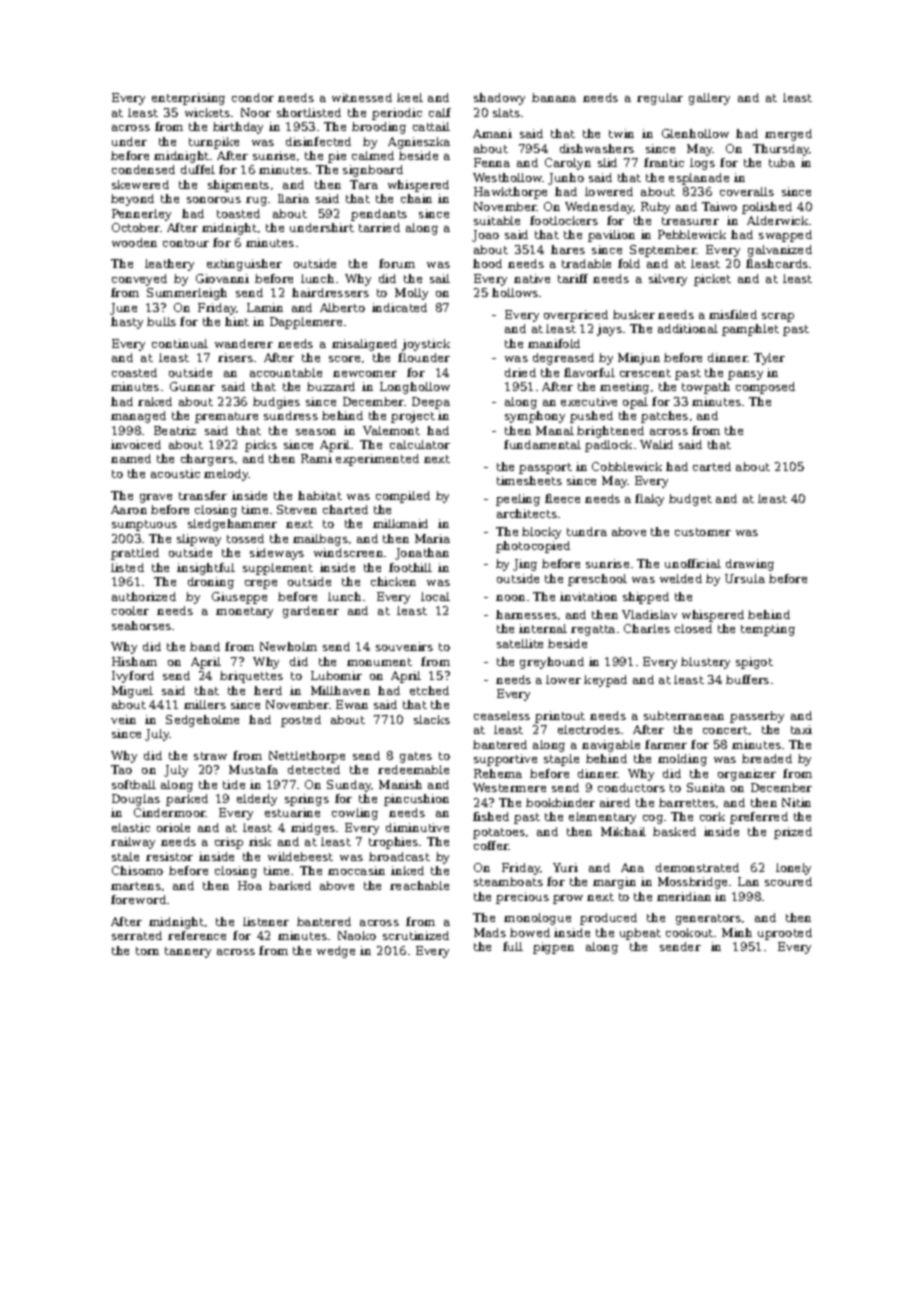  I want to click on keel, so click(410, 97).
